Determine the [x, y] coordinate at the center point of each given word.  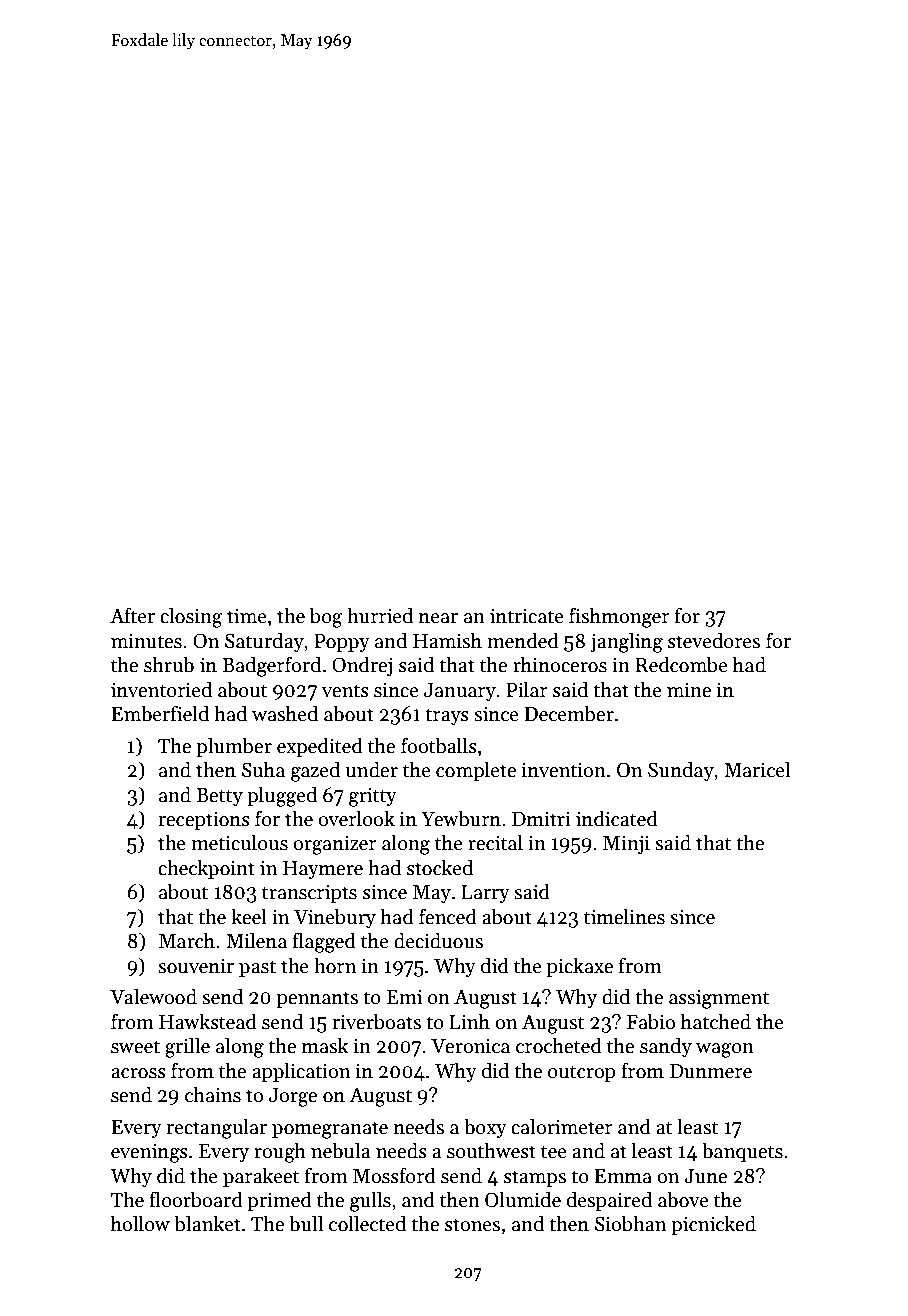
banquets [742, 1152]
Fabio [651, 1021]
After [132, 615]
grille [187, 1047]
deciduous [438, 940]
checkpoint [206, 869]
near [438, 618]
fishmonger [619, 617]
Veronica [470, 1046]
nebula [341, 1150]
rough [280, 1152]
